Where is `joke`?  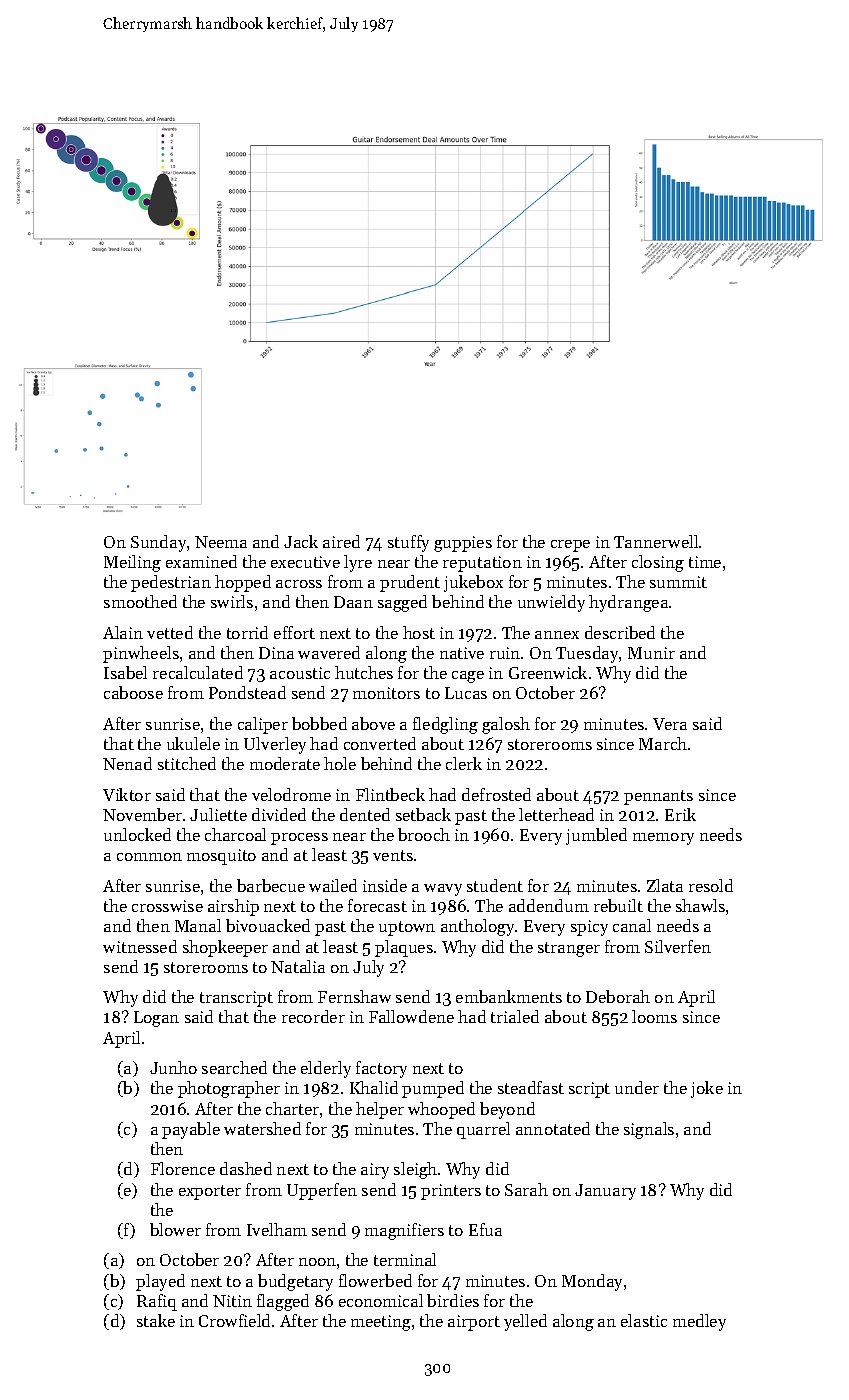 joke is located at coordinates (707, 1089).
